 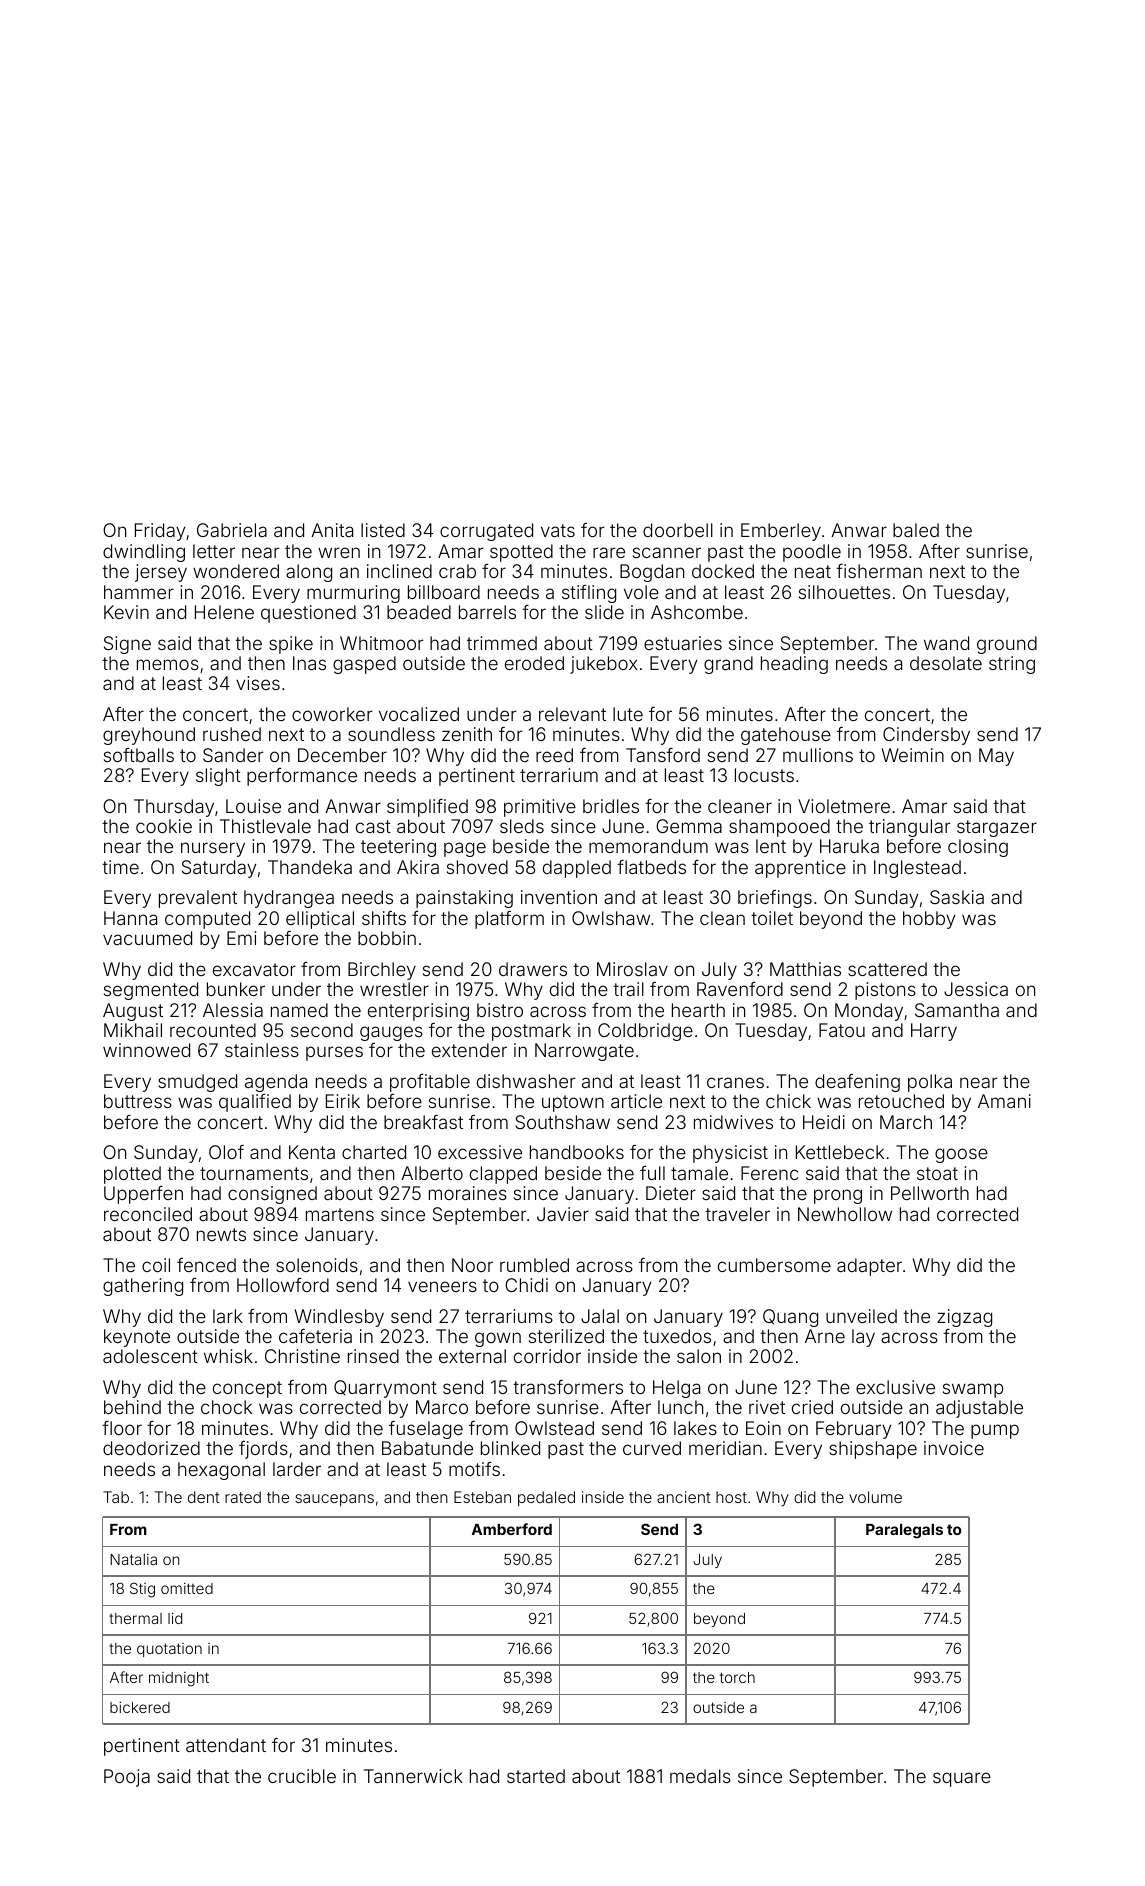 What do you see at coordinates (472, 1356) in the screenshot?
I see `external` at bounding box center [472, 1356].
